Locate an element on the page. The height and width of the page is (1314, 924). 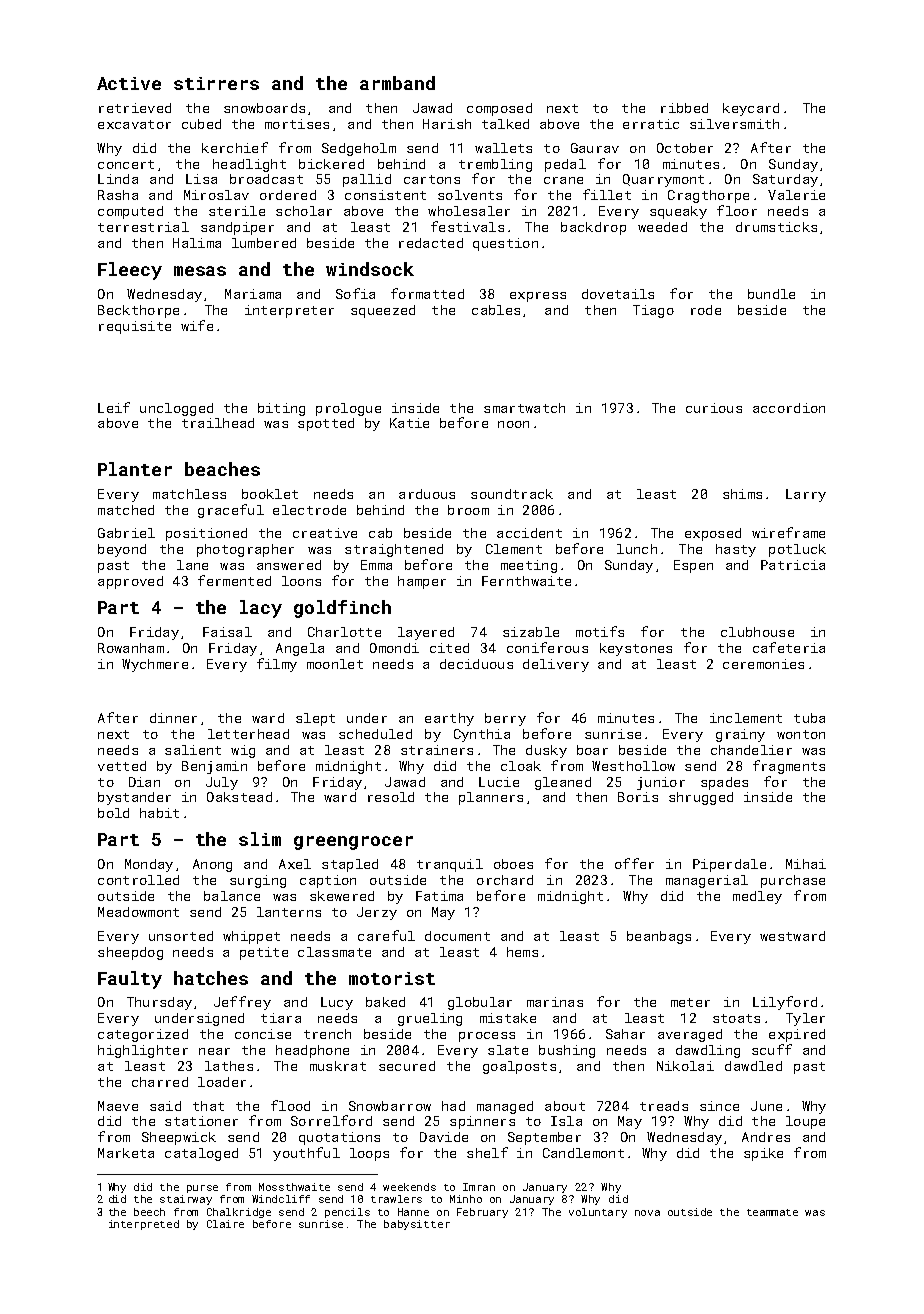
Espen is located at coordinates (693, 566).
